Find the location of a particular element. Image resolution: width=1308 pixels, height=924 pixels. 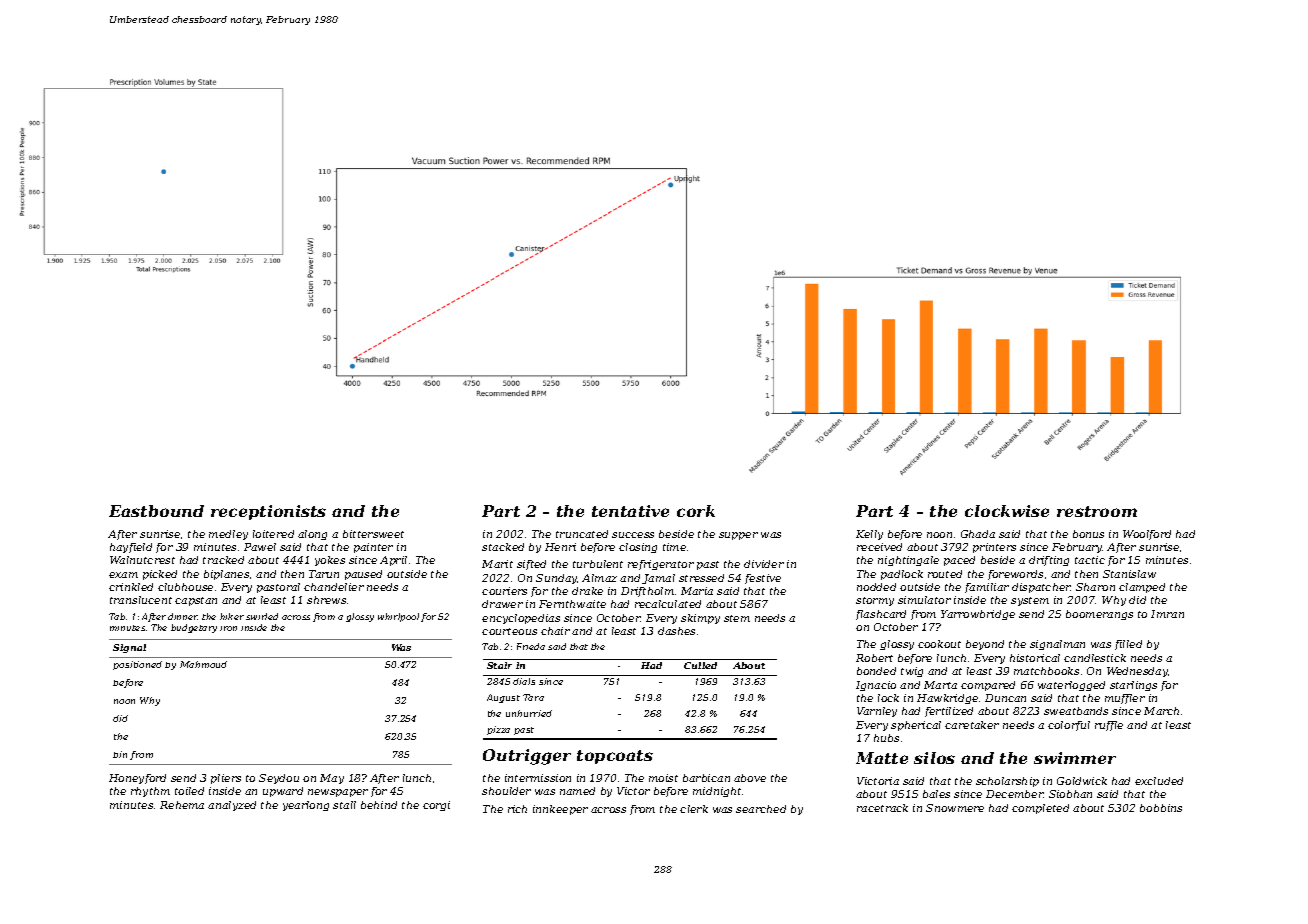

muffler is located at coordinates (1125, 699).
